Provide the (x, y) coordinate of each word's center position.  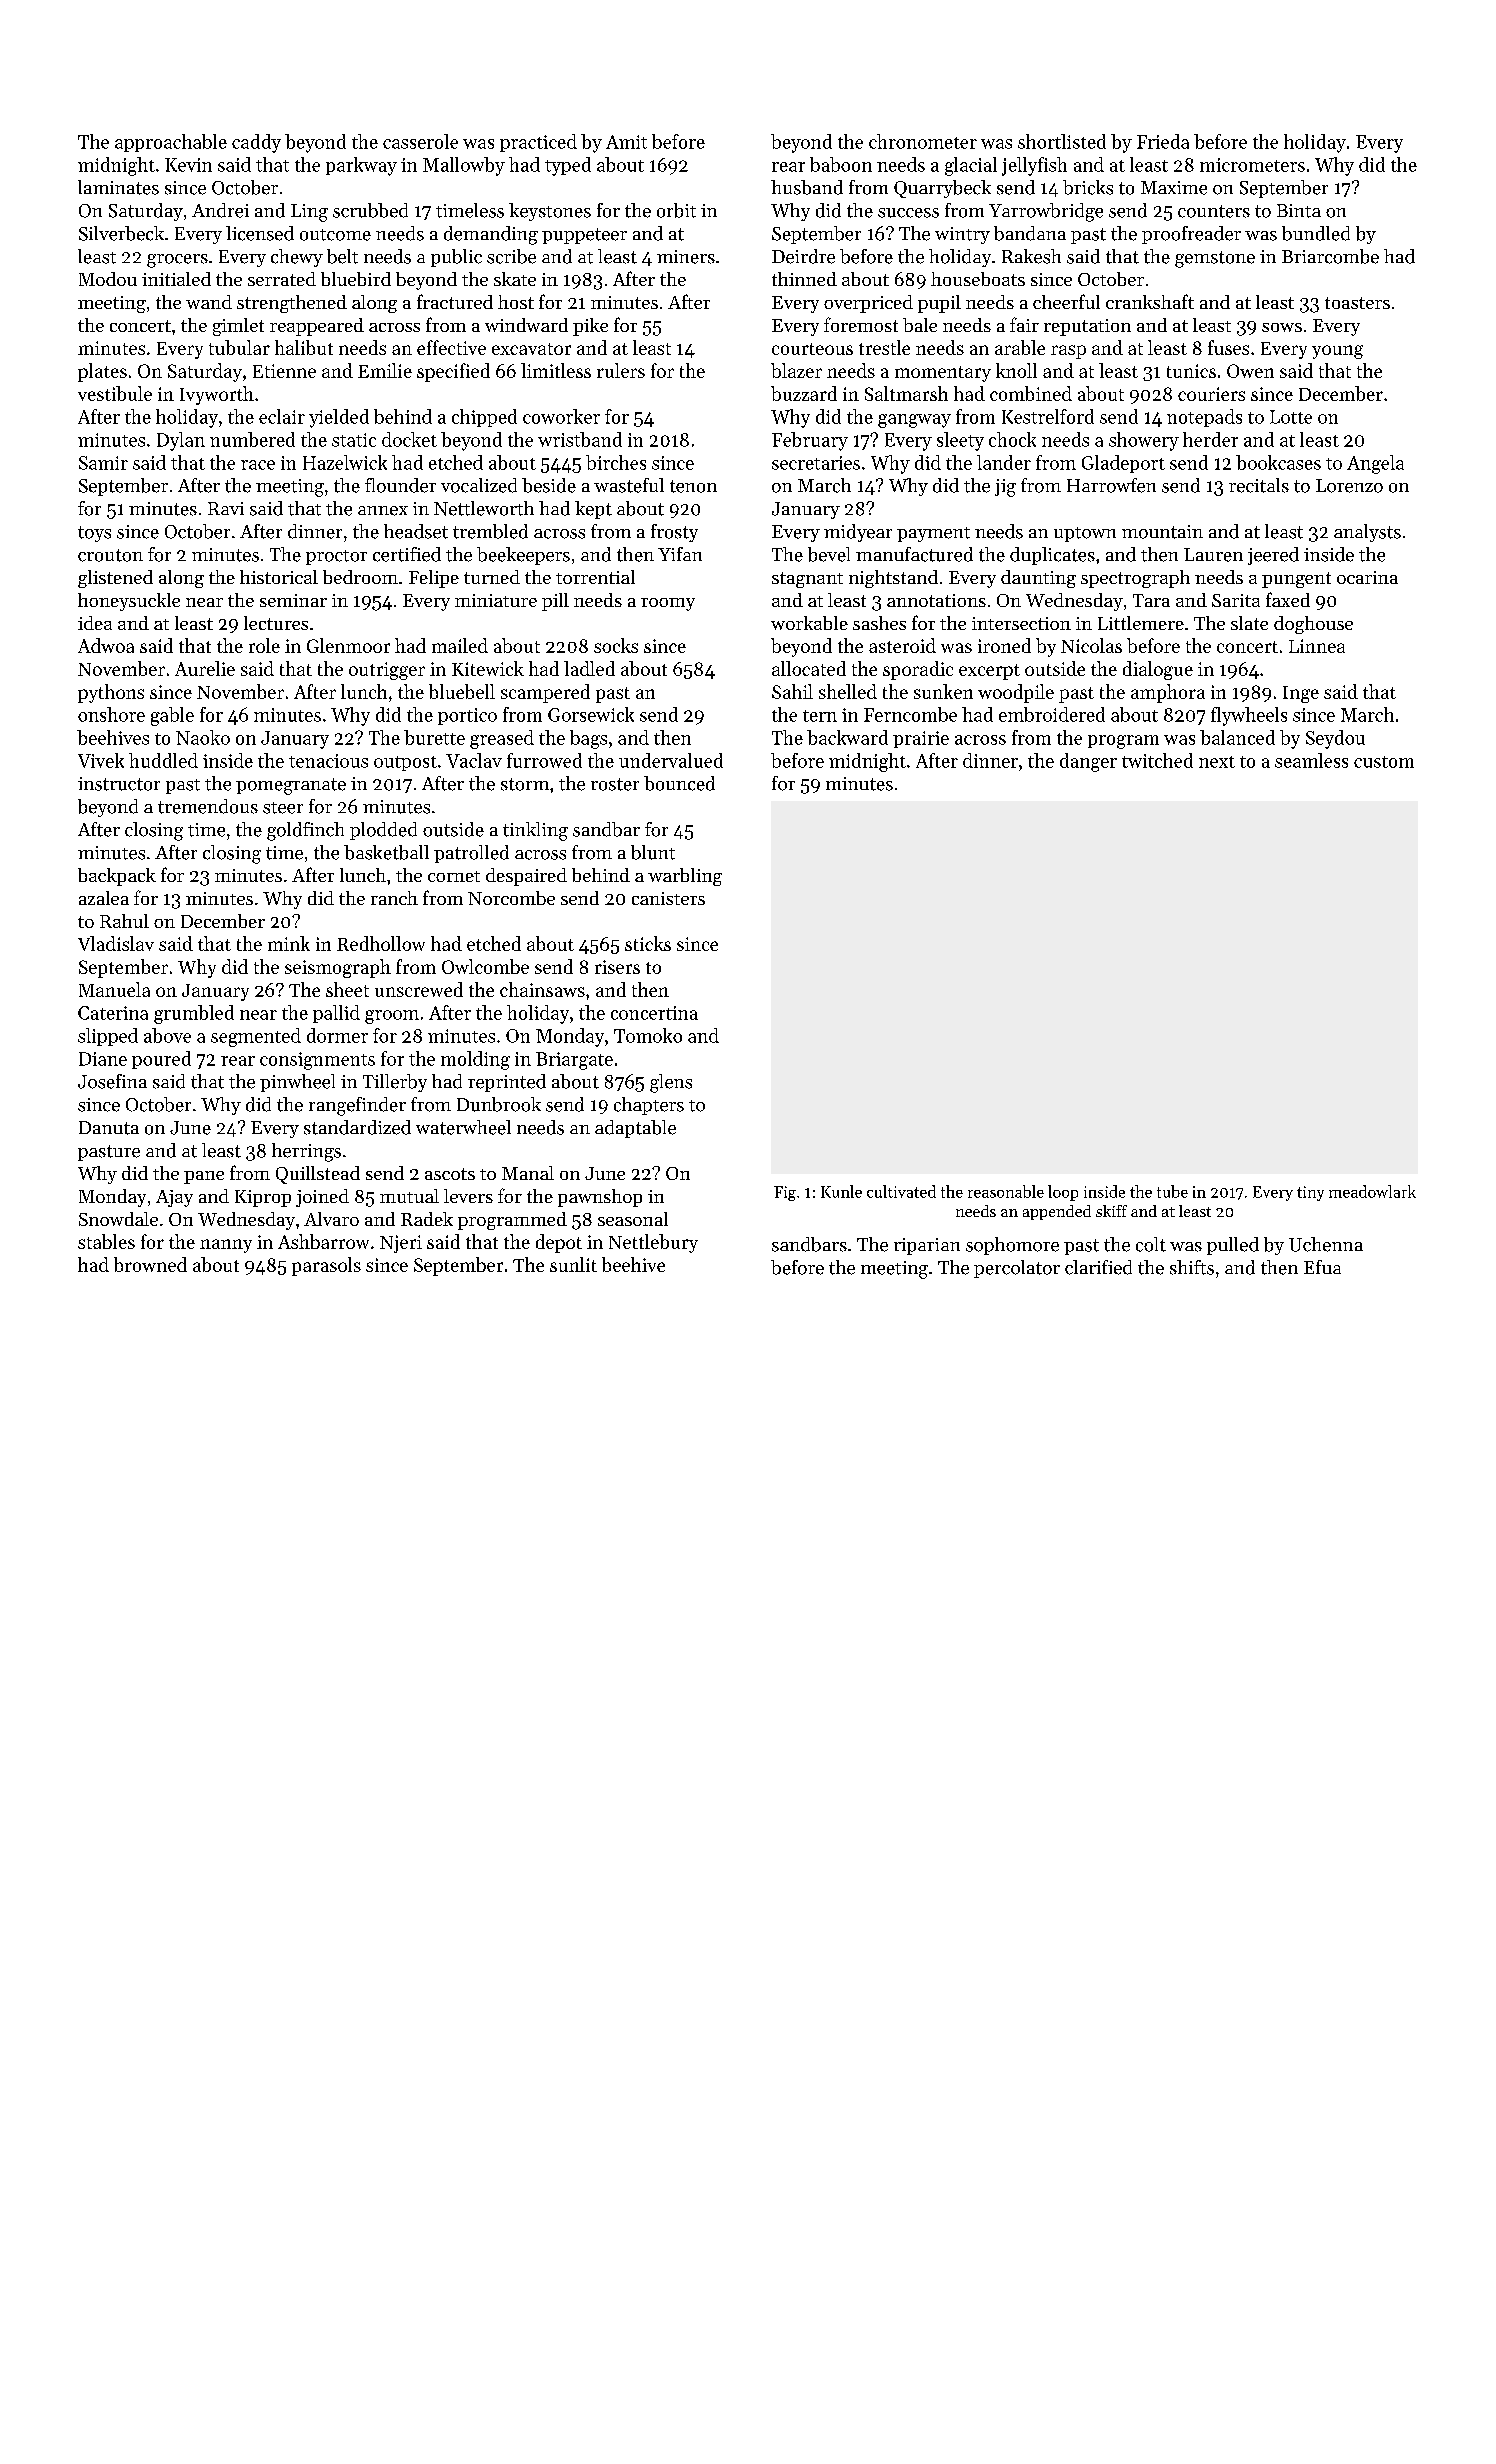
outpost (405, 763)
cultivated (901, 1191)
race (258, 465)
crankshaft (1150, 301)
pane (204, 1177)
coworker (561, 416)
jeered (1273, 556)
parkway (361, 166)
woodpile (1016, 693)
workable (809, 623)
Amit (626, 142)
